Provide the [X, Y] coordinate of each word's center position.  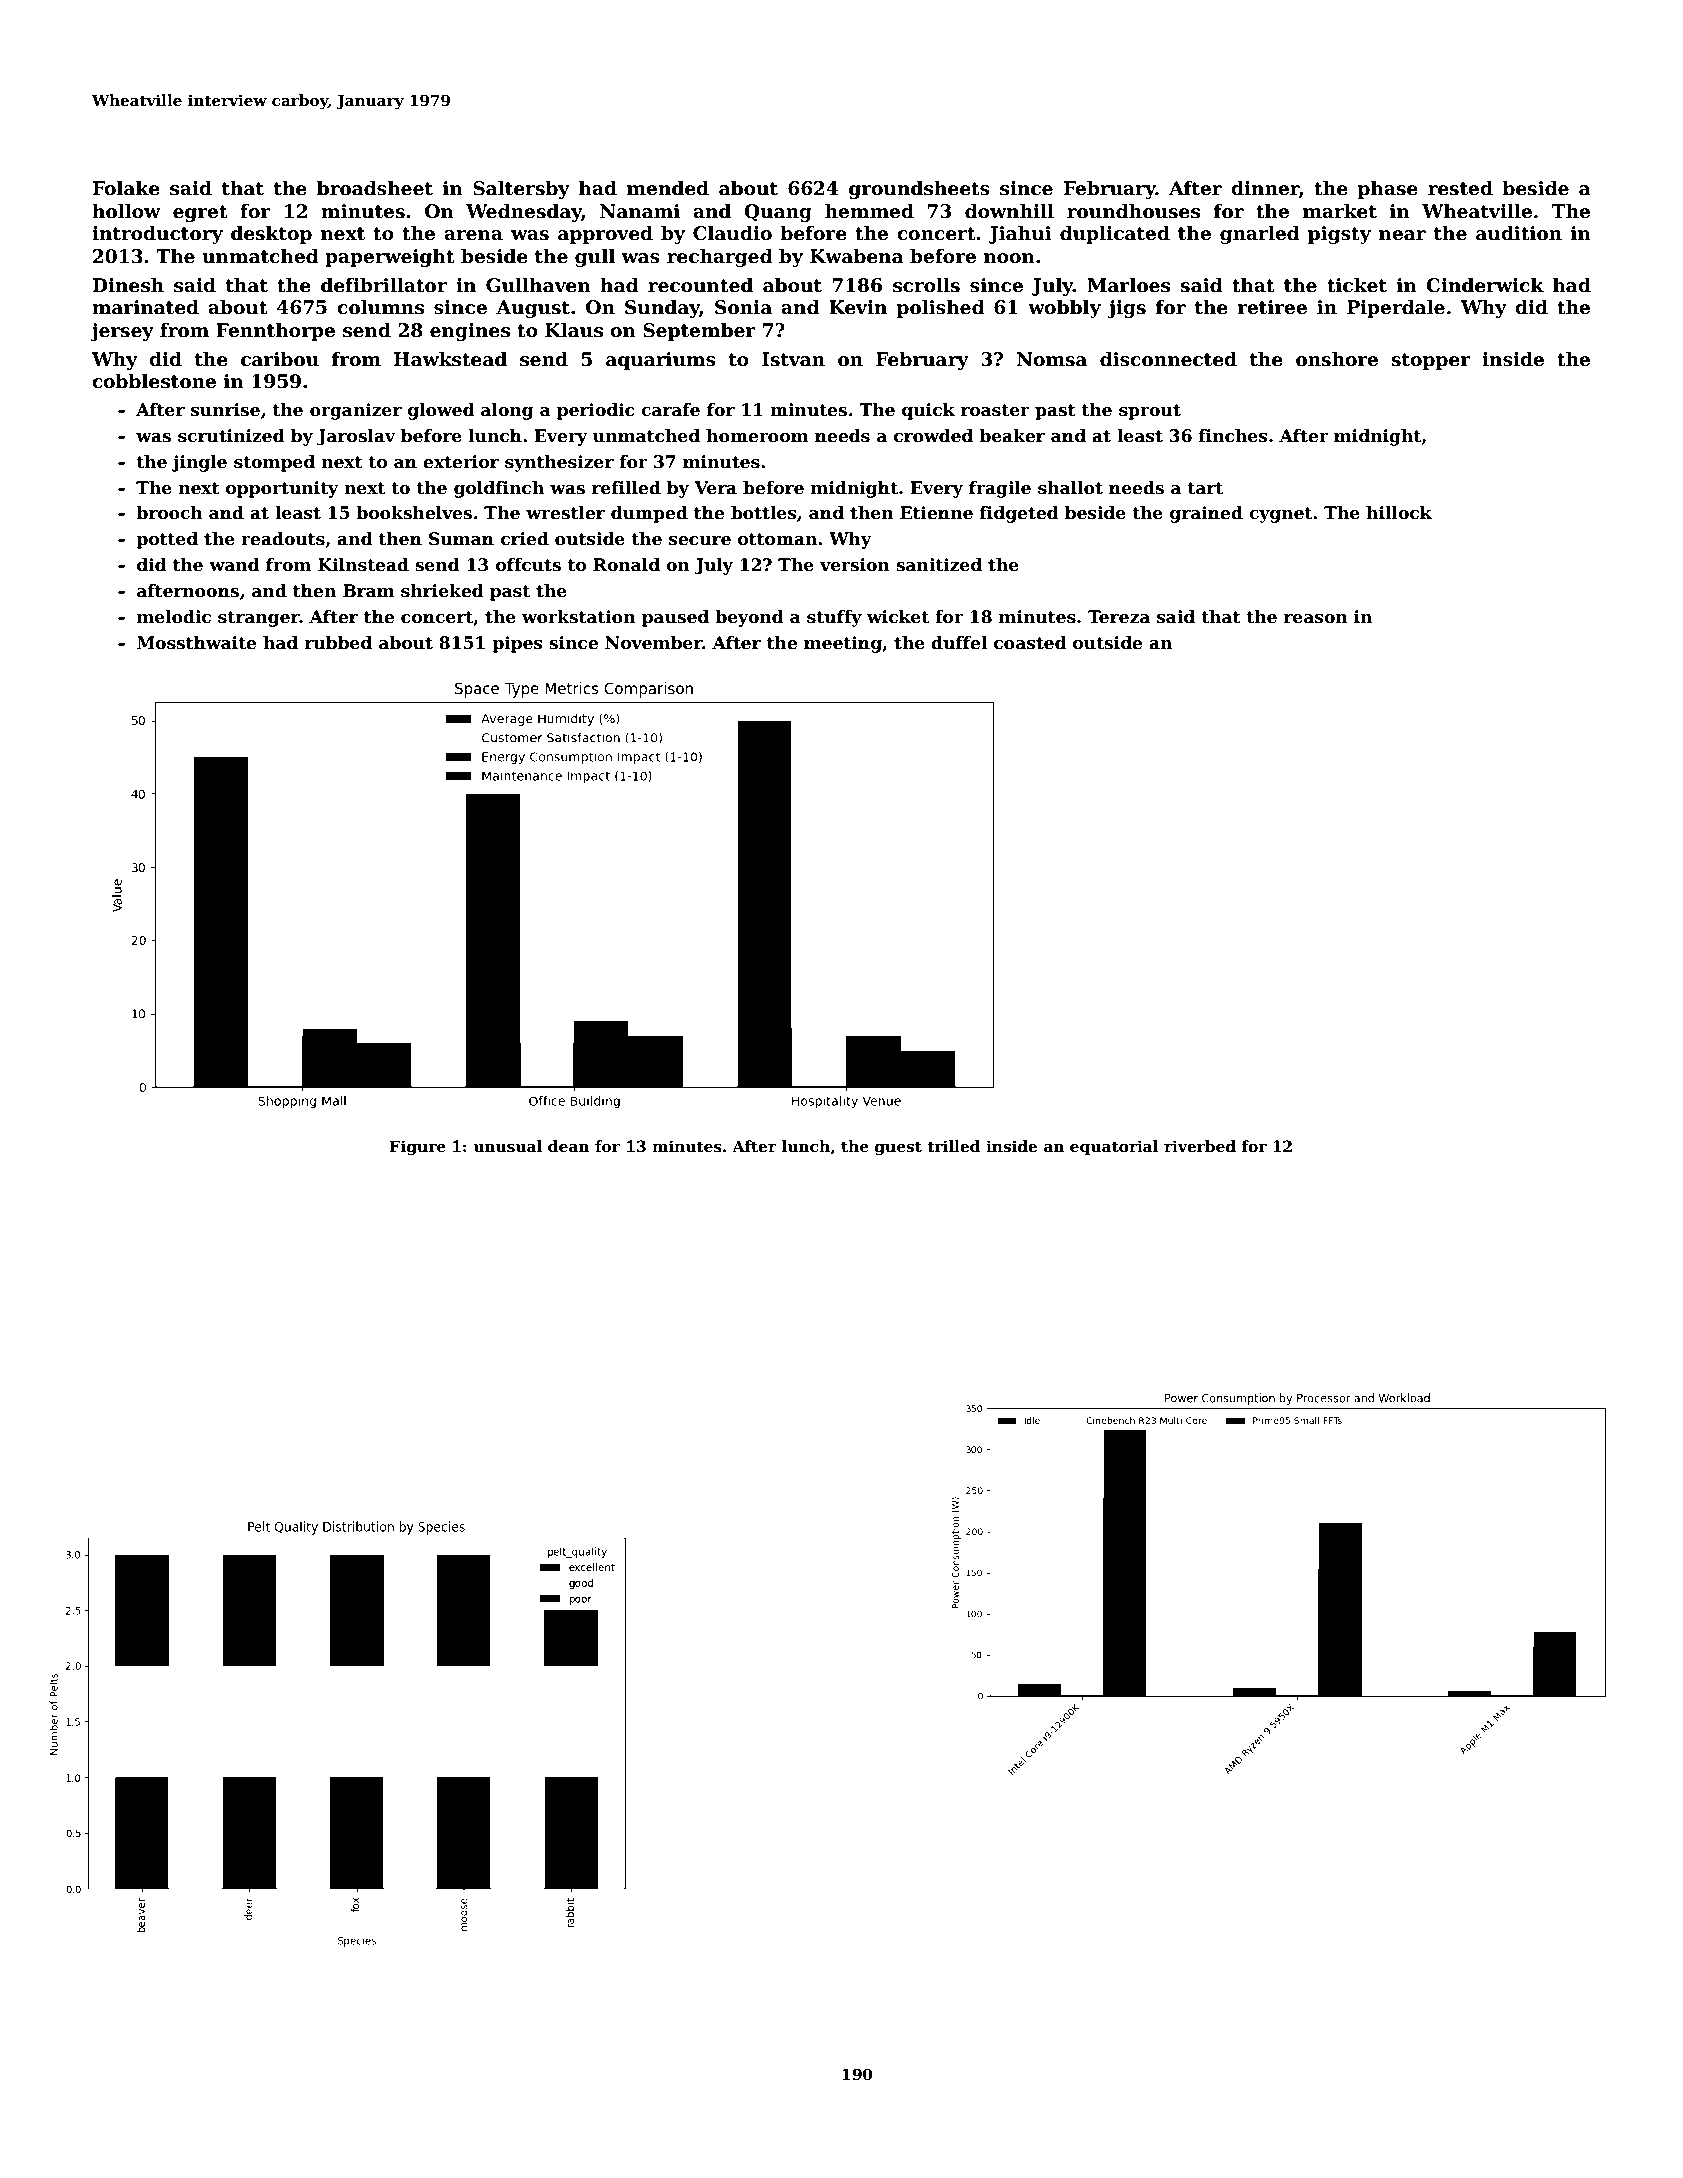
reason [1316, 619]
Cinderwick [1485, 285]
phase [1388, 189]
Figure [418, 1148]
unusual [507, 1146]
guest [898, 1148]
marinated [145, 307]
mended [668, 188]
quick [928, 411]
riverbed [1200, 1146]
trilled [953, 1146]
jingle [199, 463]
